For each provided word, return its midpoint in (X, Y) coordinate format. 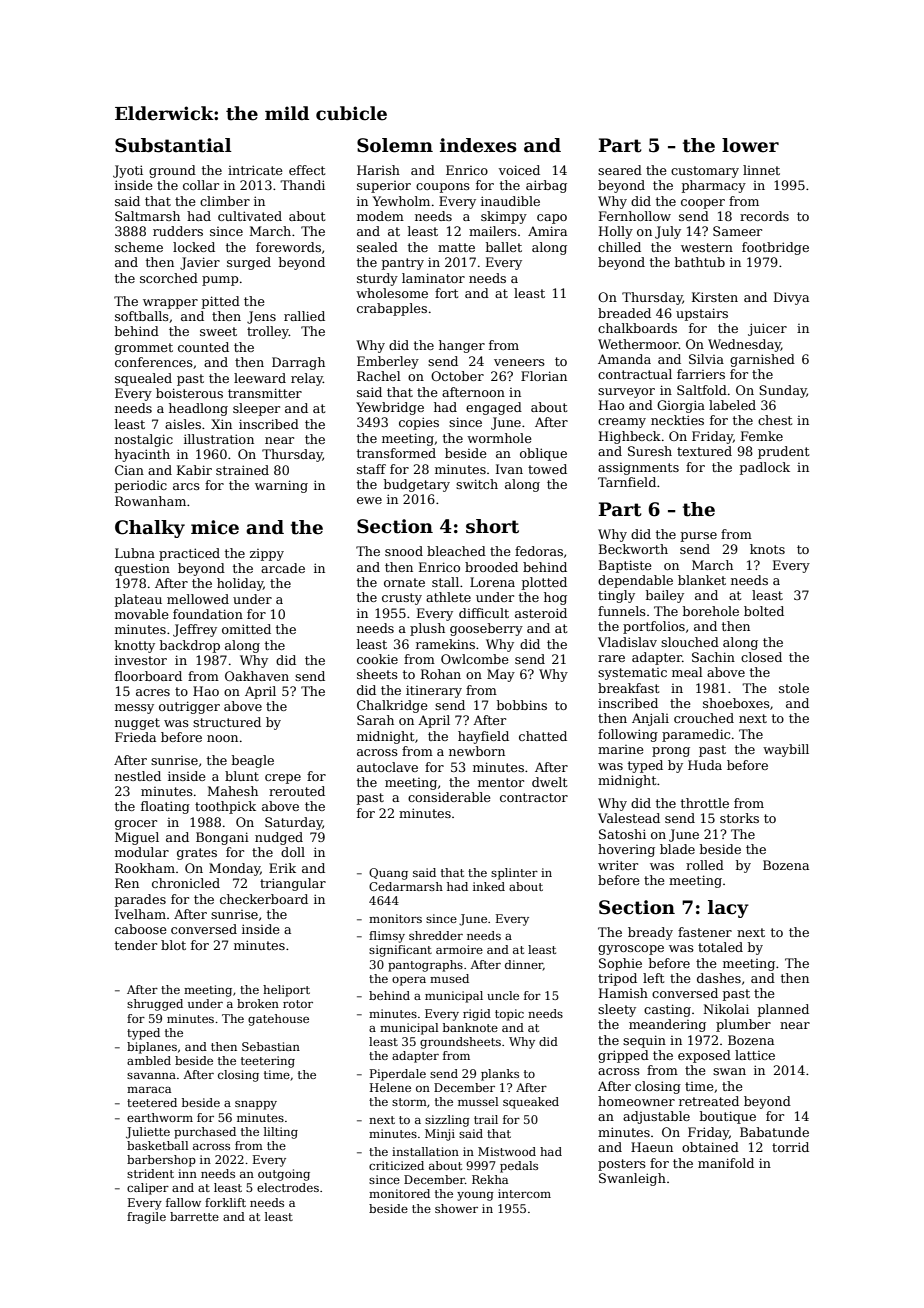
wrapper (170, 304)
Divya (791, 298)
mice (215, 527)
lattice (755, 1055)
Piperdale (398, 1075)
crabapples (392, 309)
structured (227, 722)
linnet (761, 170)
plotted (544, 583)
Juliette (148, 1133)
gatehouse (278, 1020)
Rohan (441, 674)
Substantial (173, 145)
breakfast (628, 688)
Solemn (395, 145)
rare (611, 658)
